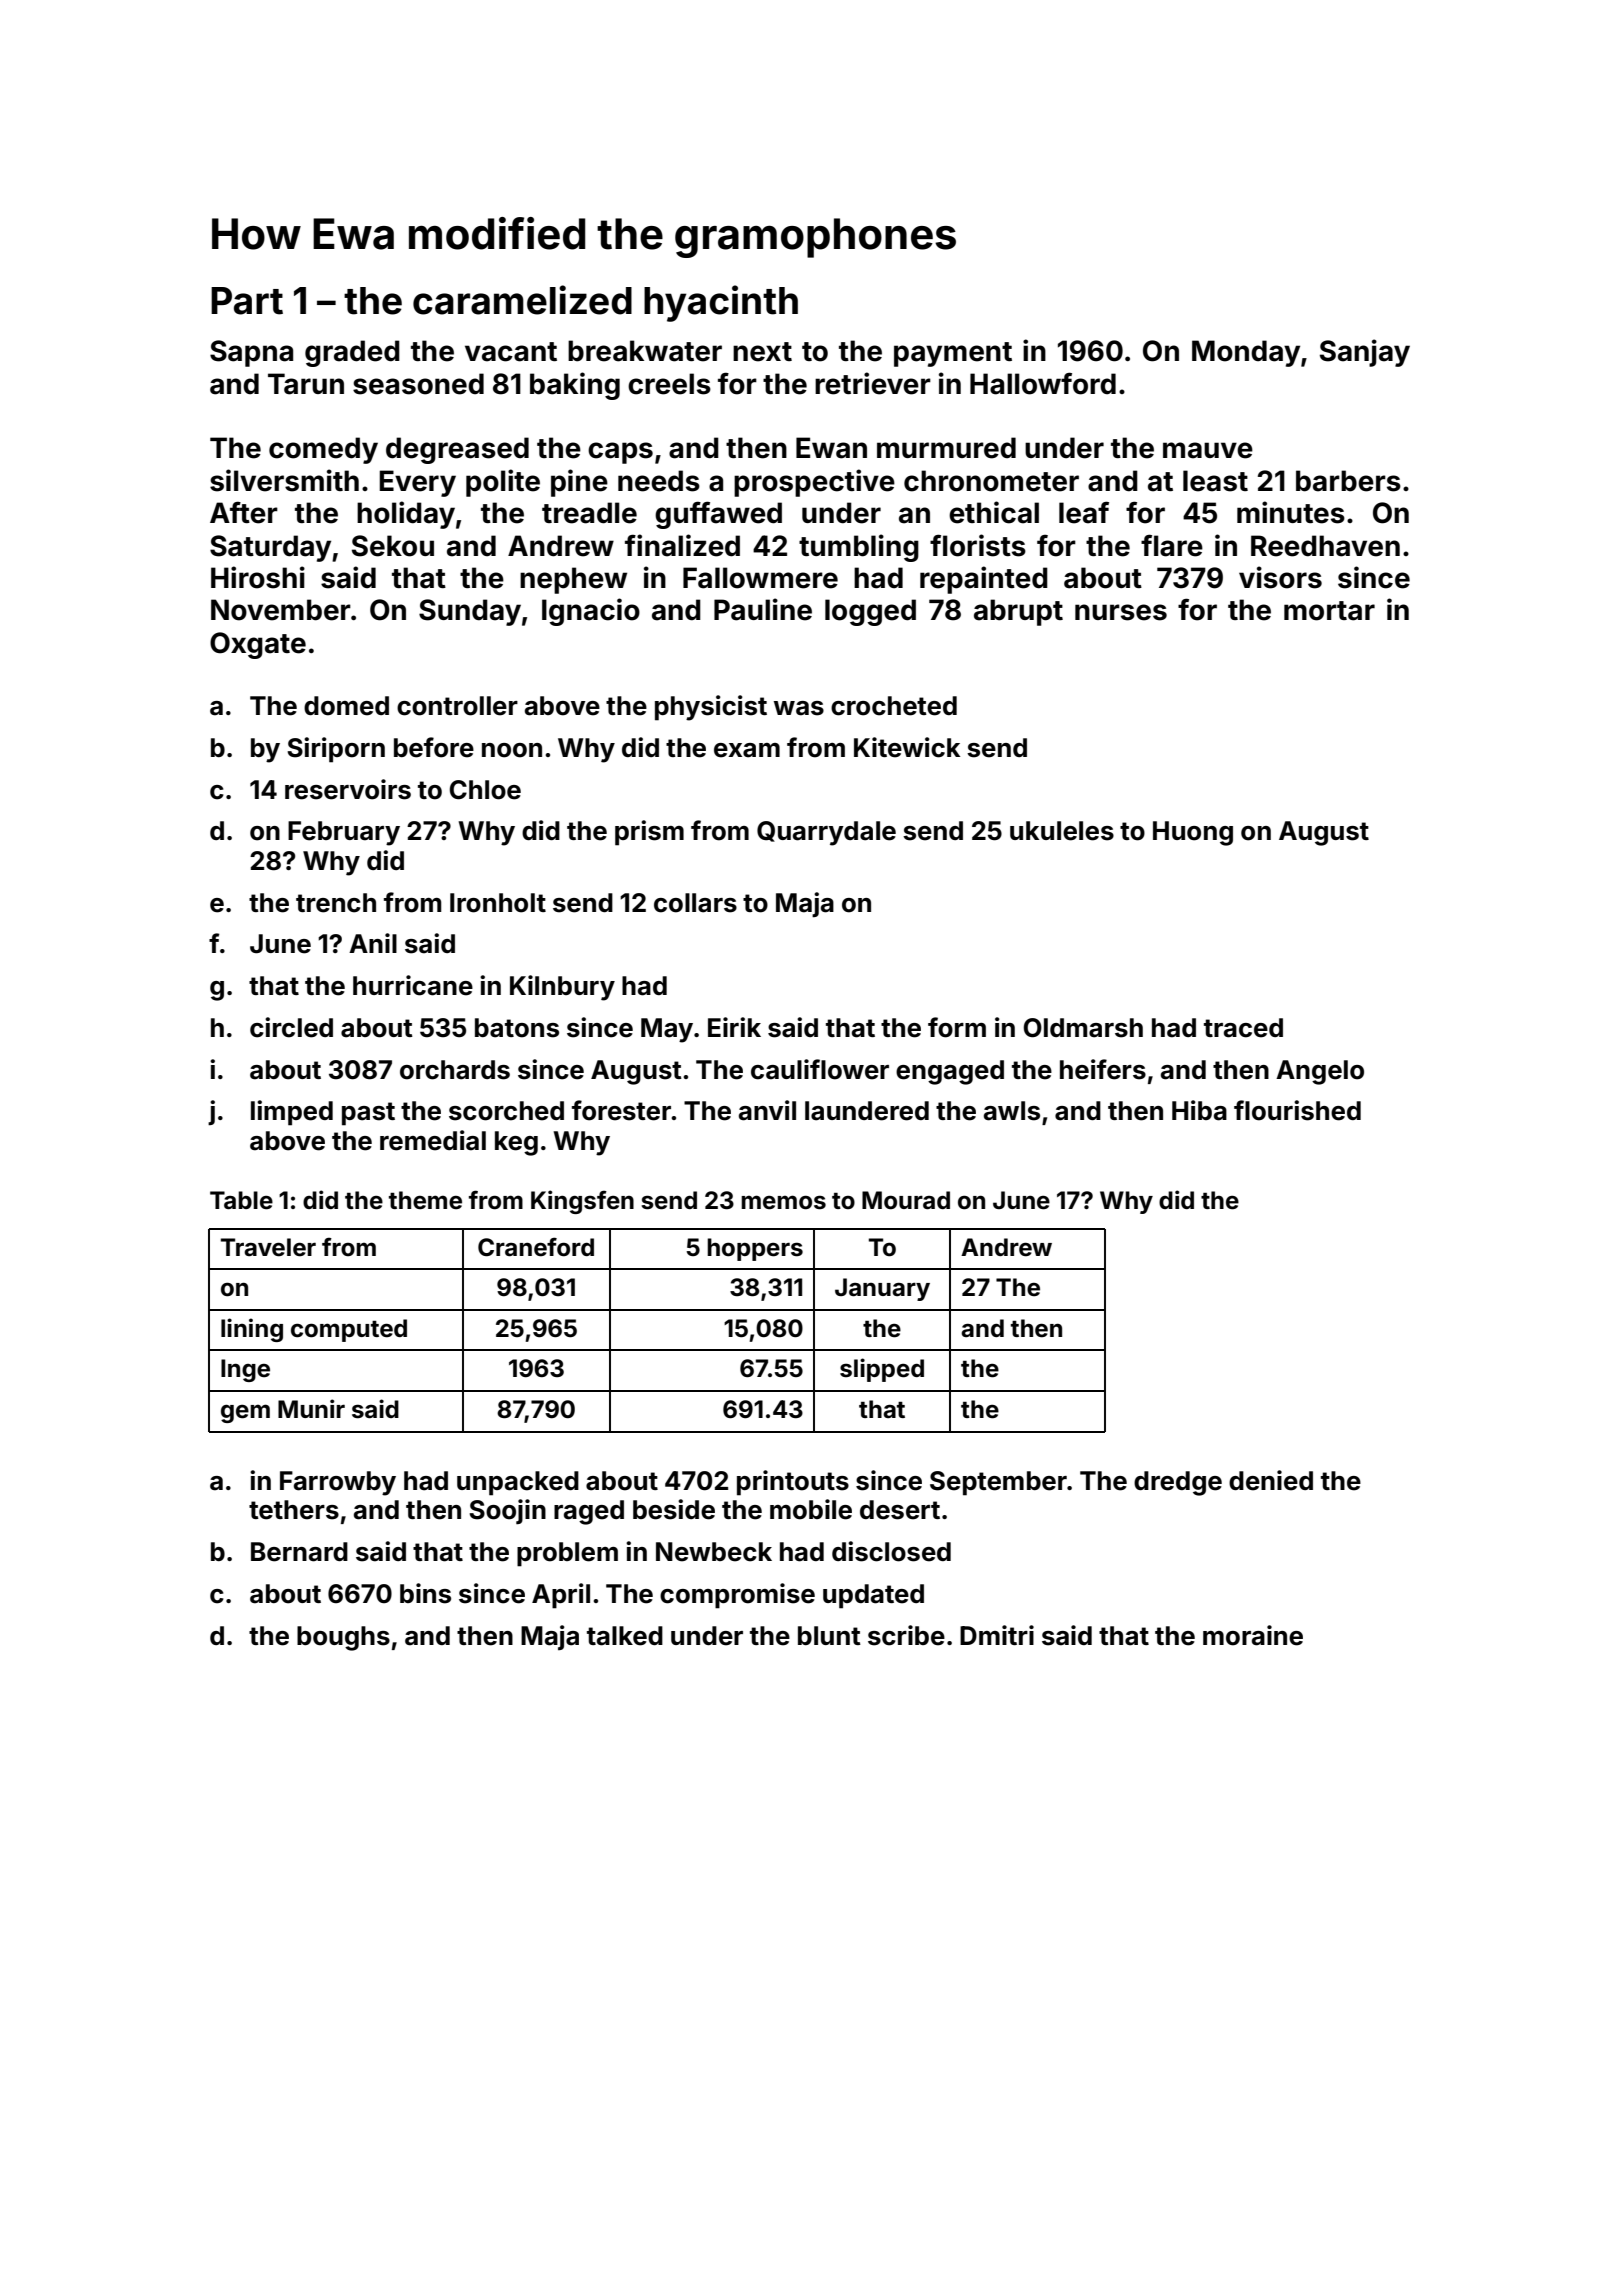 This screenshot has width=1620, height=2292. What do you see at coordinates (258, 645) in the screenshot?
I see `Oxgate` at bounding box center [258, 645].
